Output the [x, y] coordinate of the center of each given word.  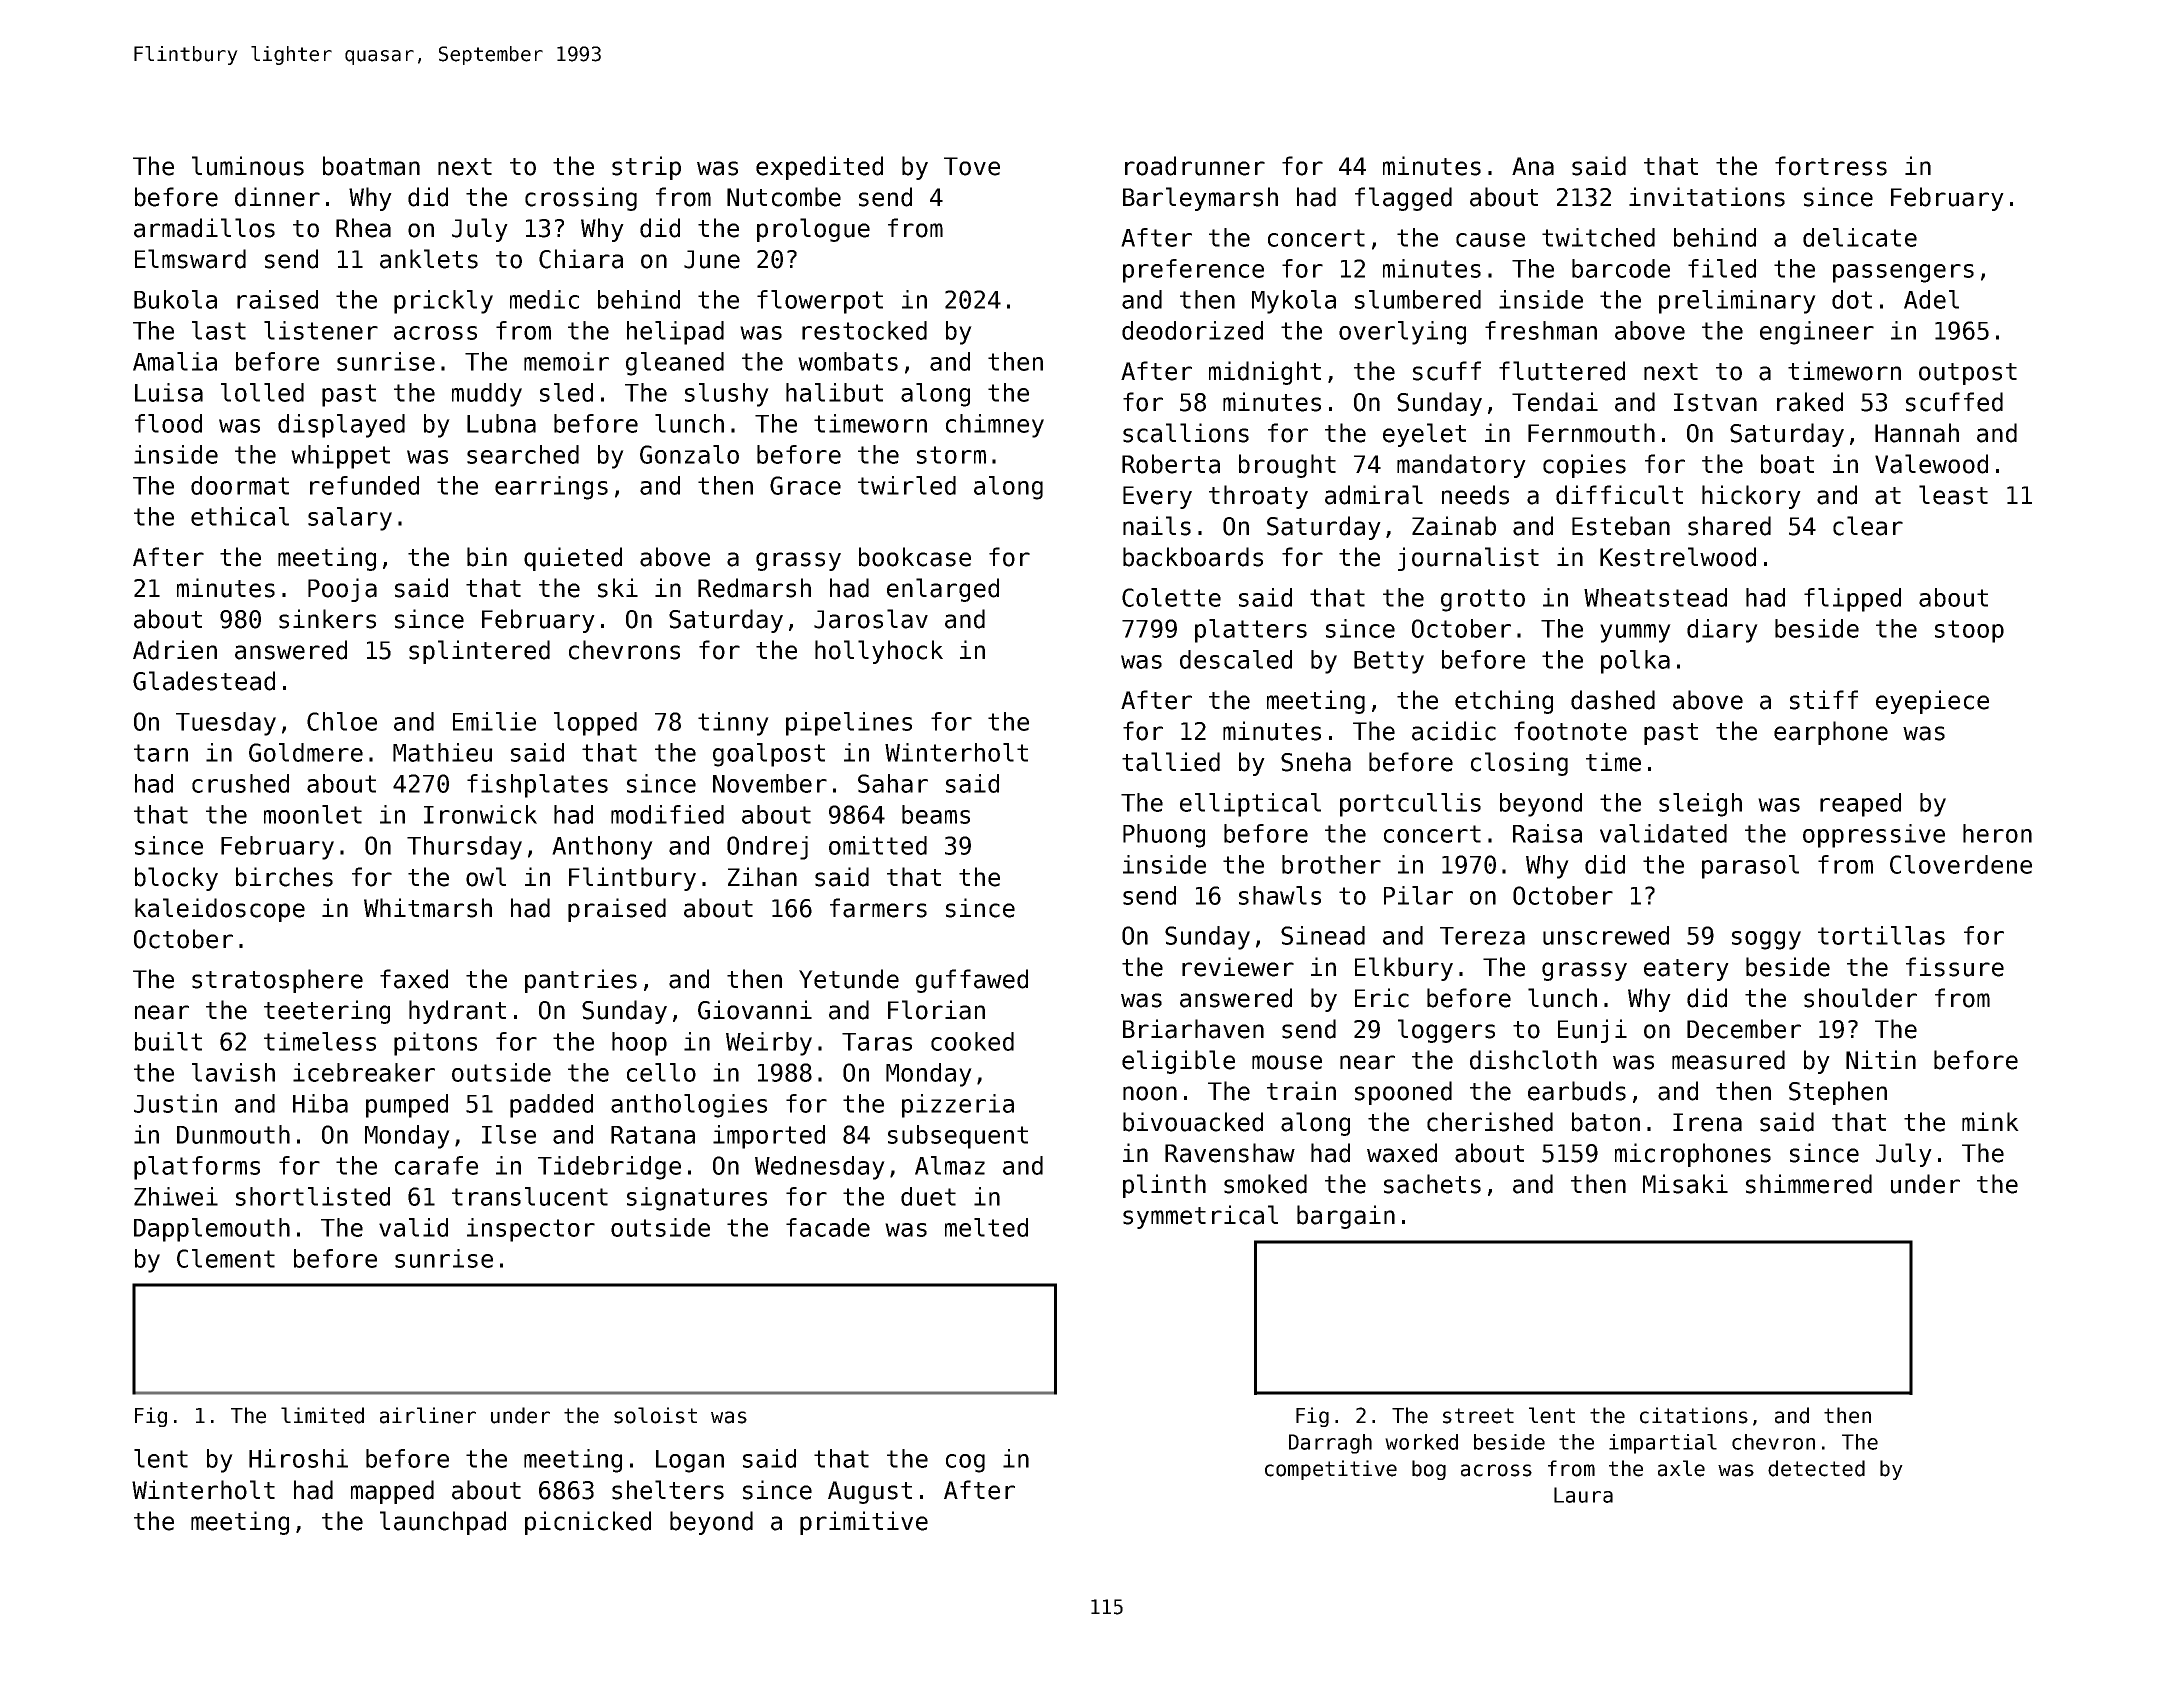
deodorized [1192, 330]
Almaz [950, 1165]
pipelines [849, 724]
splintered [479, 652]
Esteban [1621, 526]
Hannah [1917, 433]
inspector [531, 1230]
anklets [429, 259]
